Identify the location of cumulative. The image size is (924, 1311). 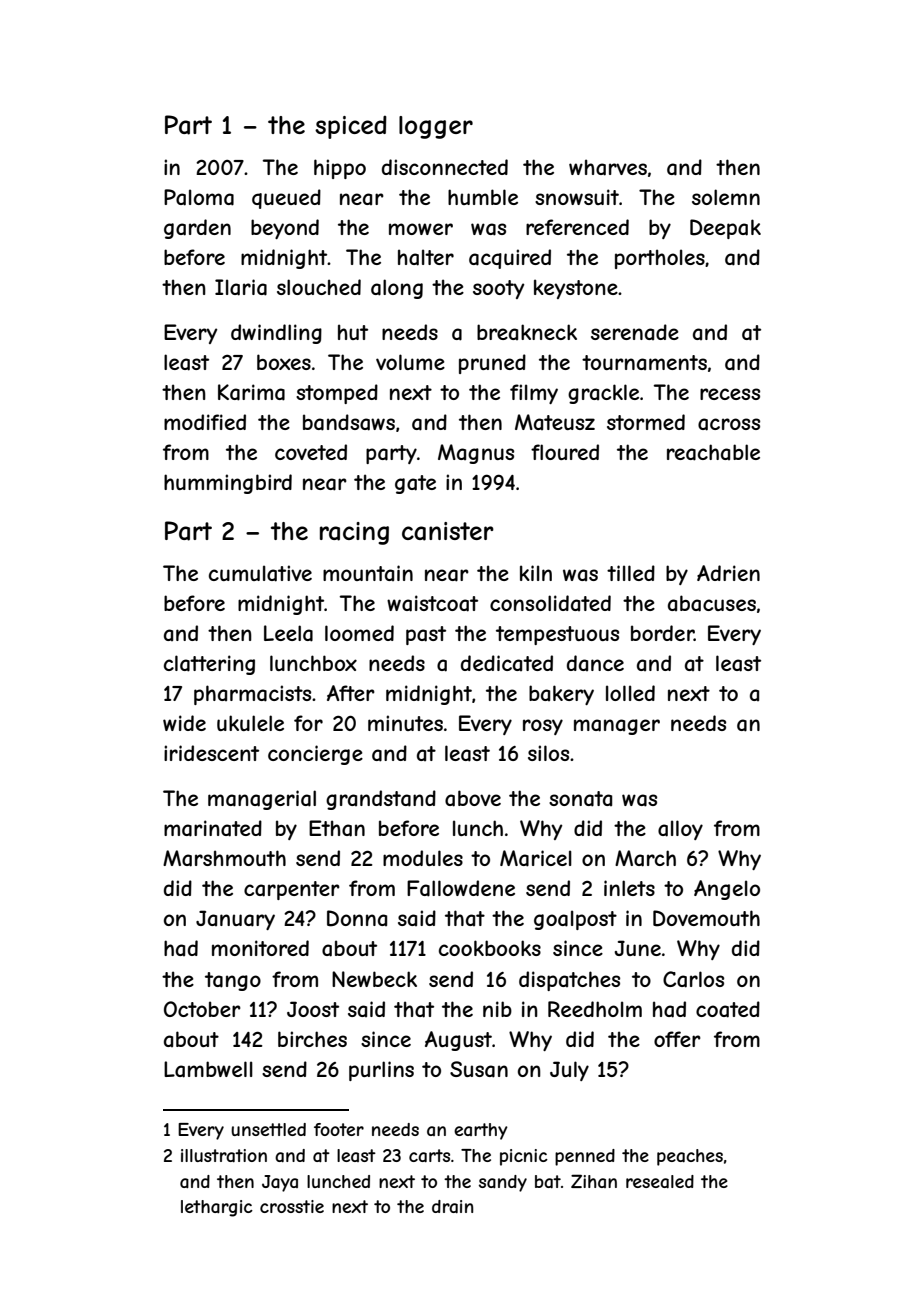
(260, 573).
